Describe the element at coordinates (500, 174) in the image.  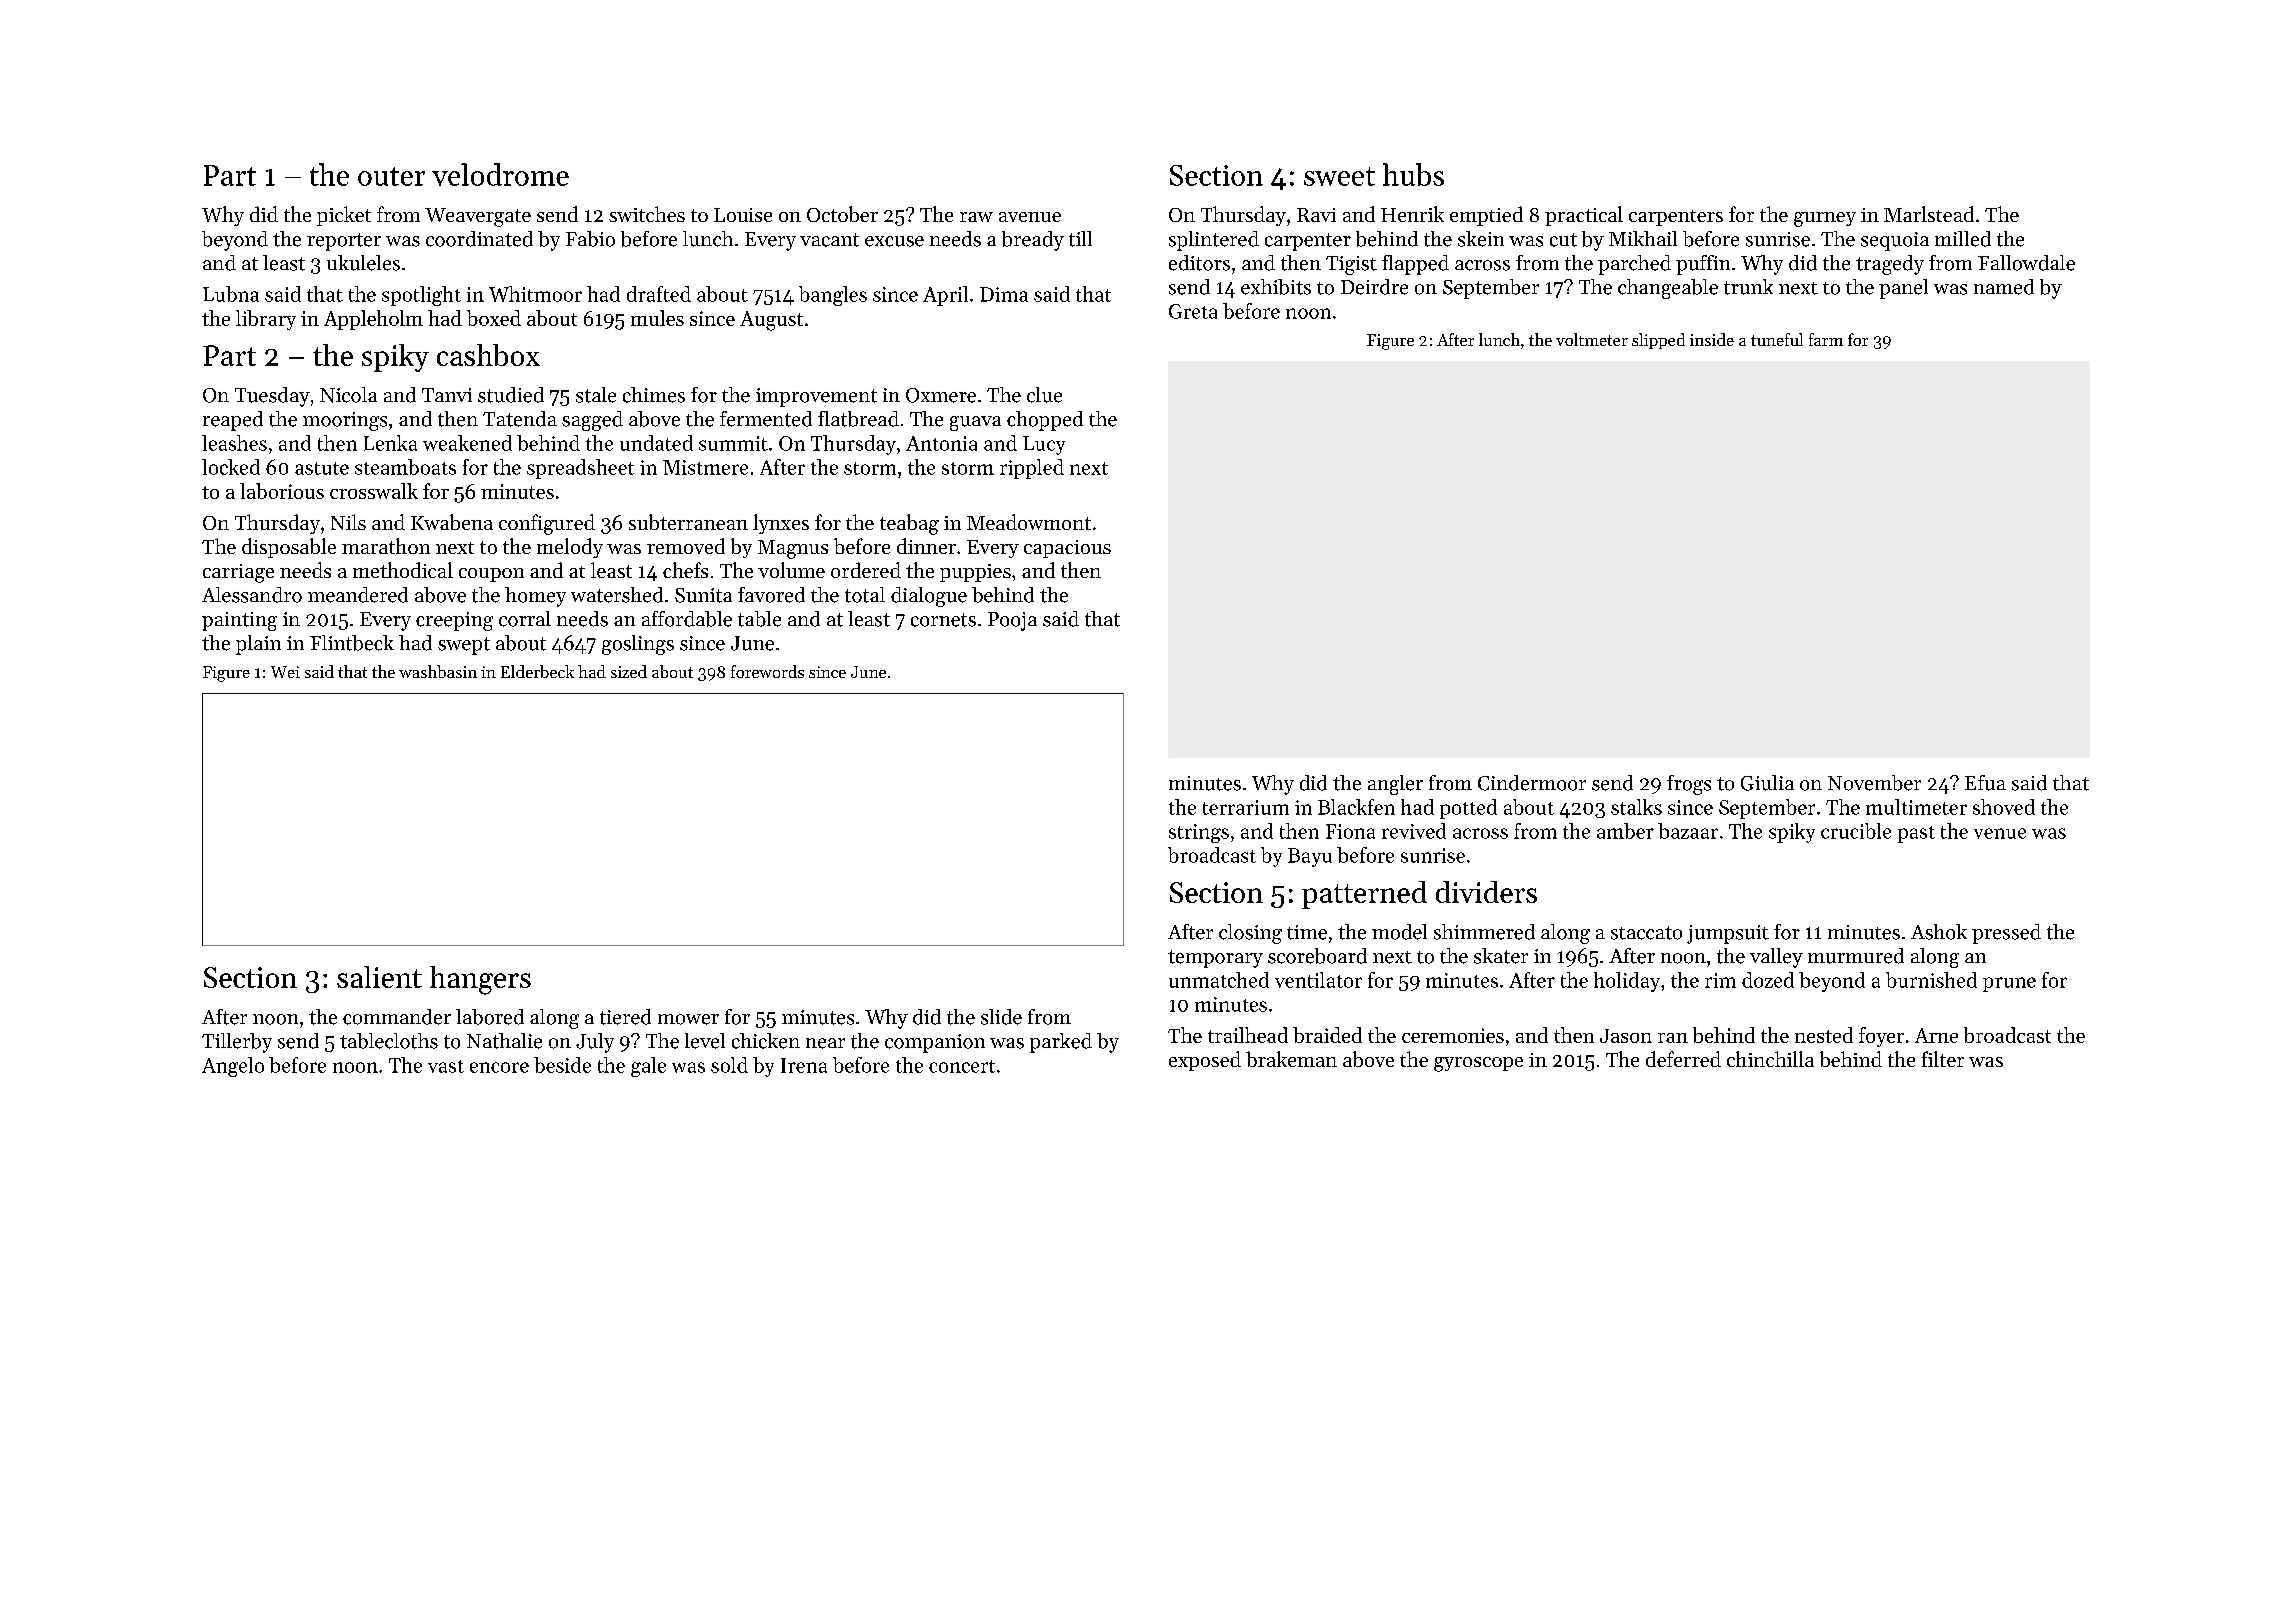
I see `velodrome` at that location.
